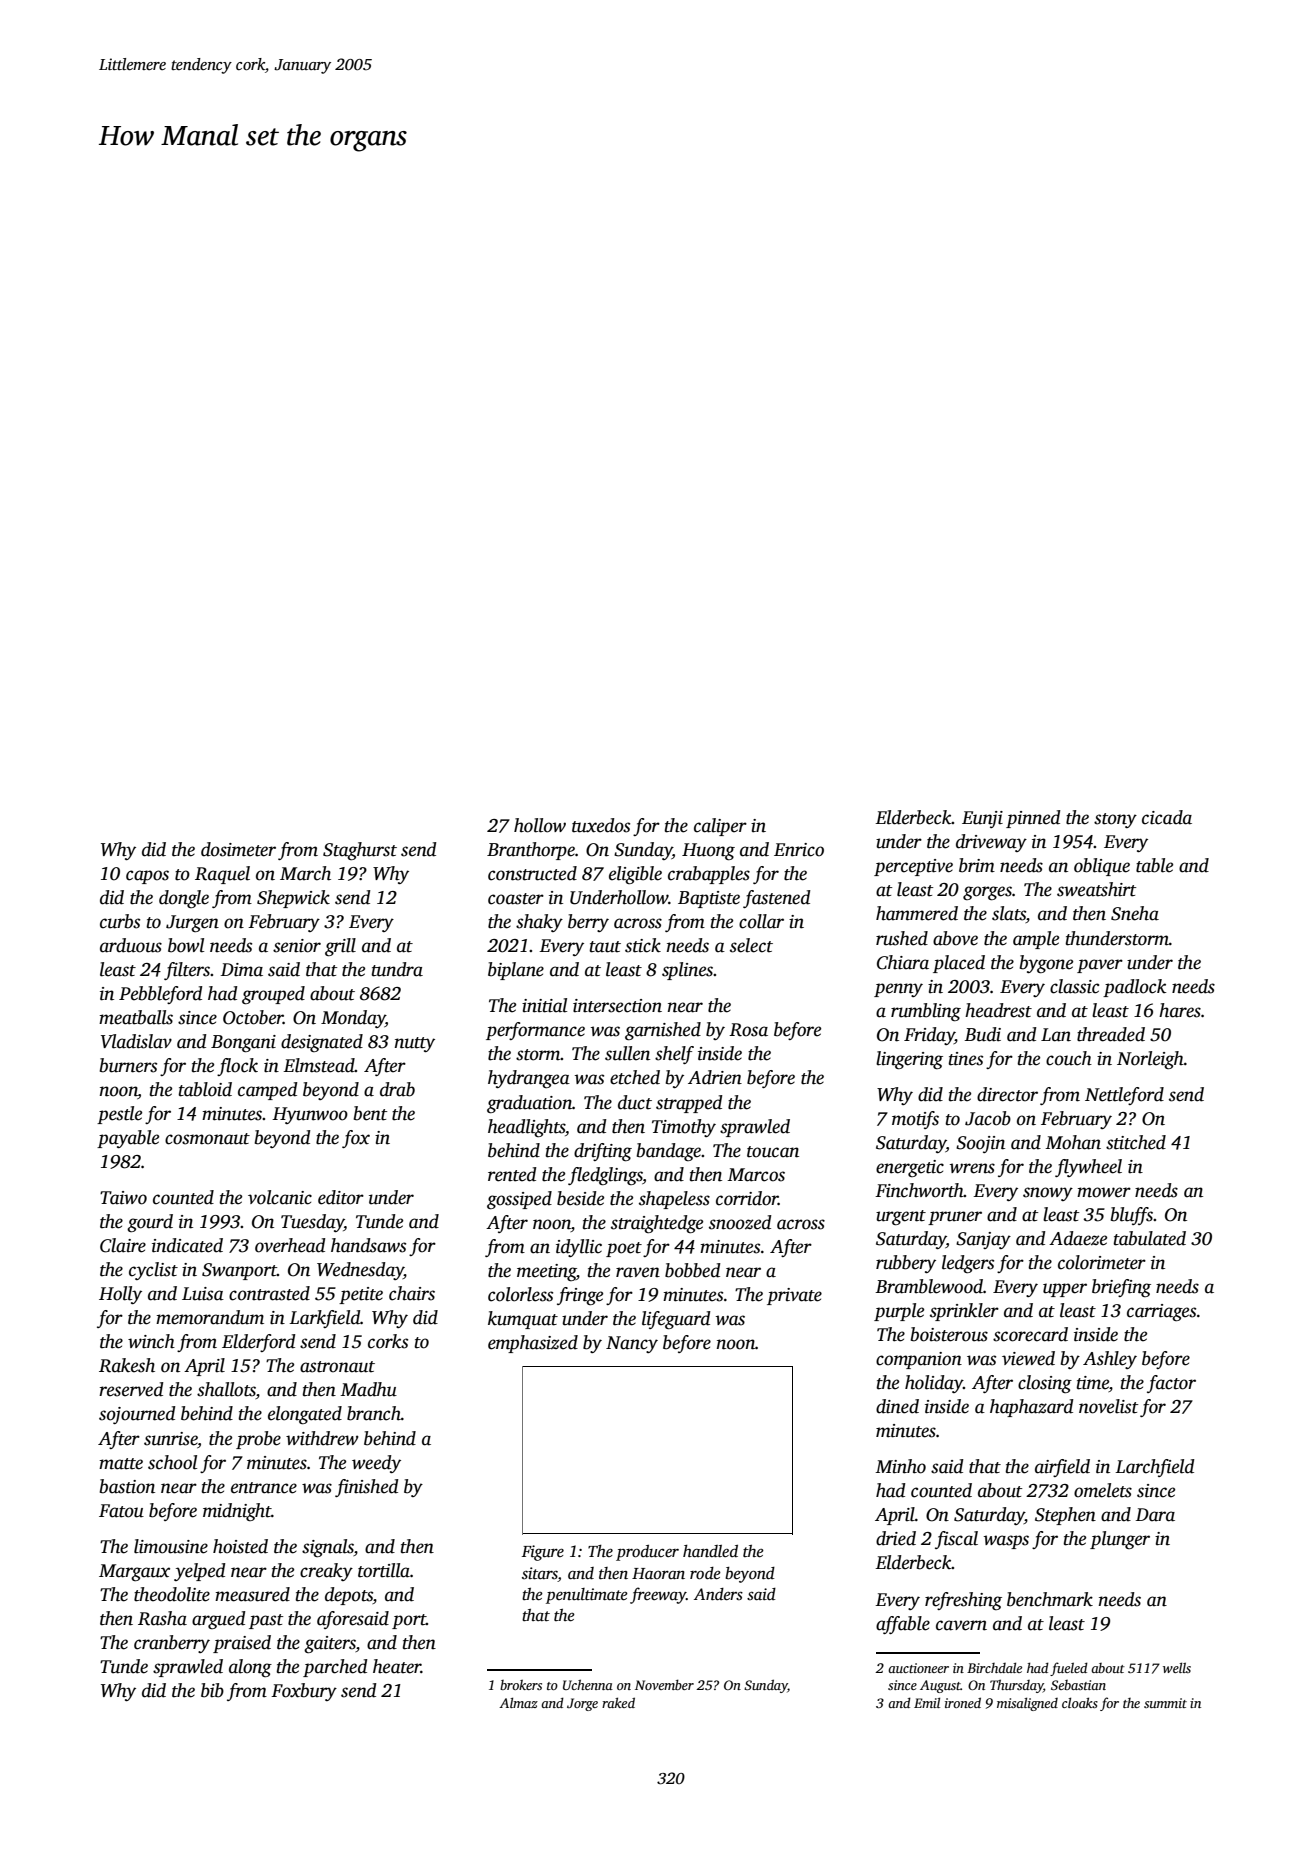  I want to click on Foxbury, so click(304, 1692).
